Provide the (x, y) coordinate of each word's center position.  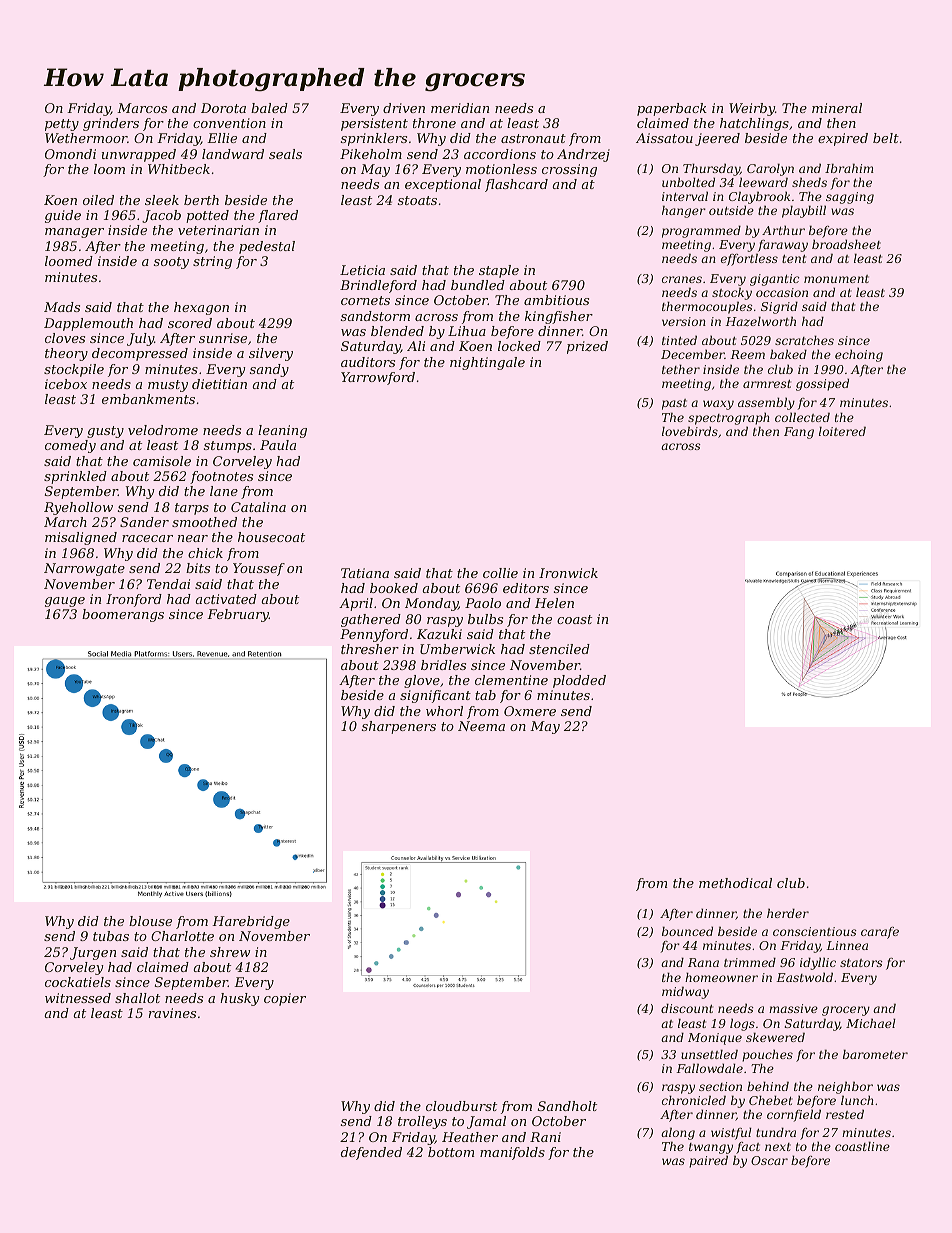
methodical (735, 883)
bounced (687, 931)
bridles (443, 665)
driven (404, 108)
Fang (799, 433)
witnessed (78, 998)
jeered (717, 139)
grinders (111, 124)
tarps (192, 509)
